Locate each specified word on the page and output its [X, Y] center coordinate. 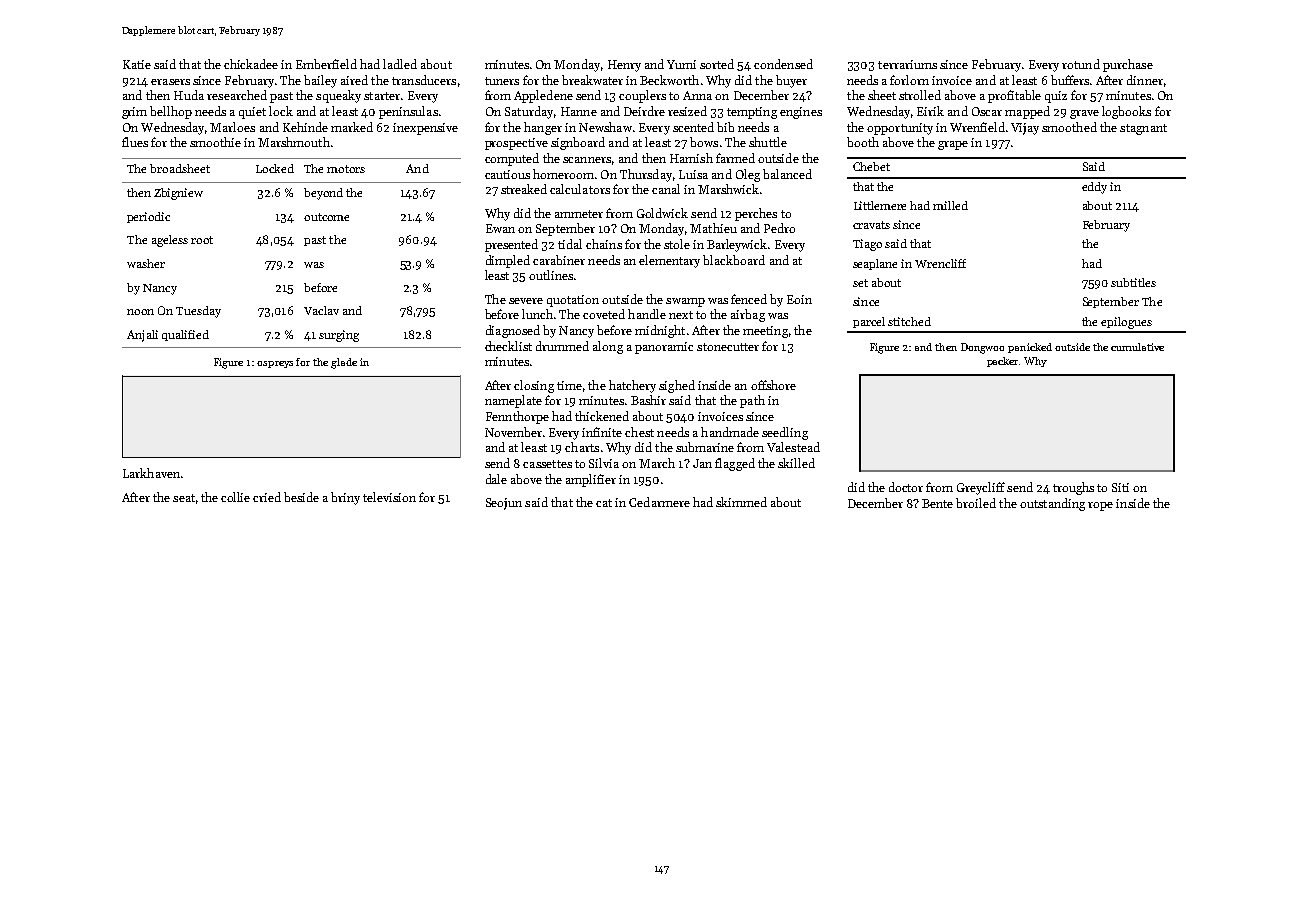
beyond [323, 194]
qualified [185, 335]
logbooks [1126, 112]
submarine [705, 447]
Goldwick [662, 213]
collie [235, 497]
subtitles [1133, 282]
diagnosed [513, 331]
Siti [1120, 487]
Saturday [529, 112]
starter [382, 96]
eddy [1094, 188]
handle [647, 314]
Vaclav [321, 310]
